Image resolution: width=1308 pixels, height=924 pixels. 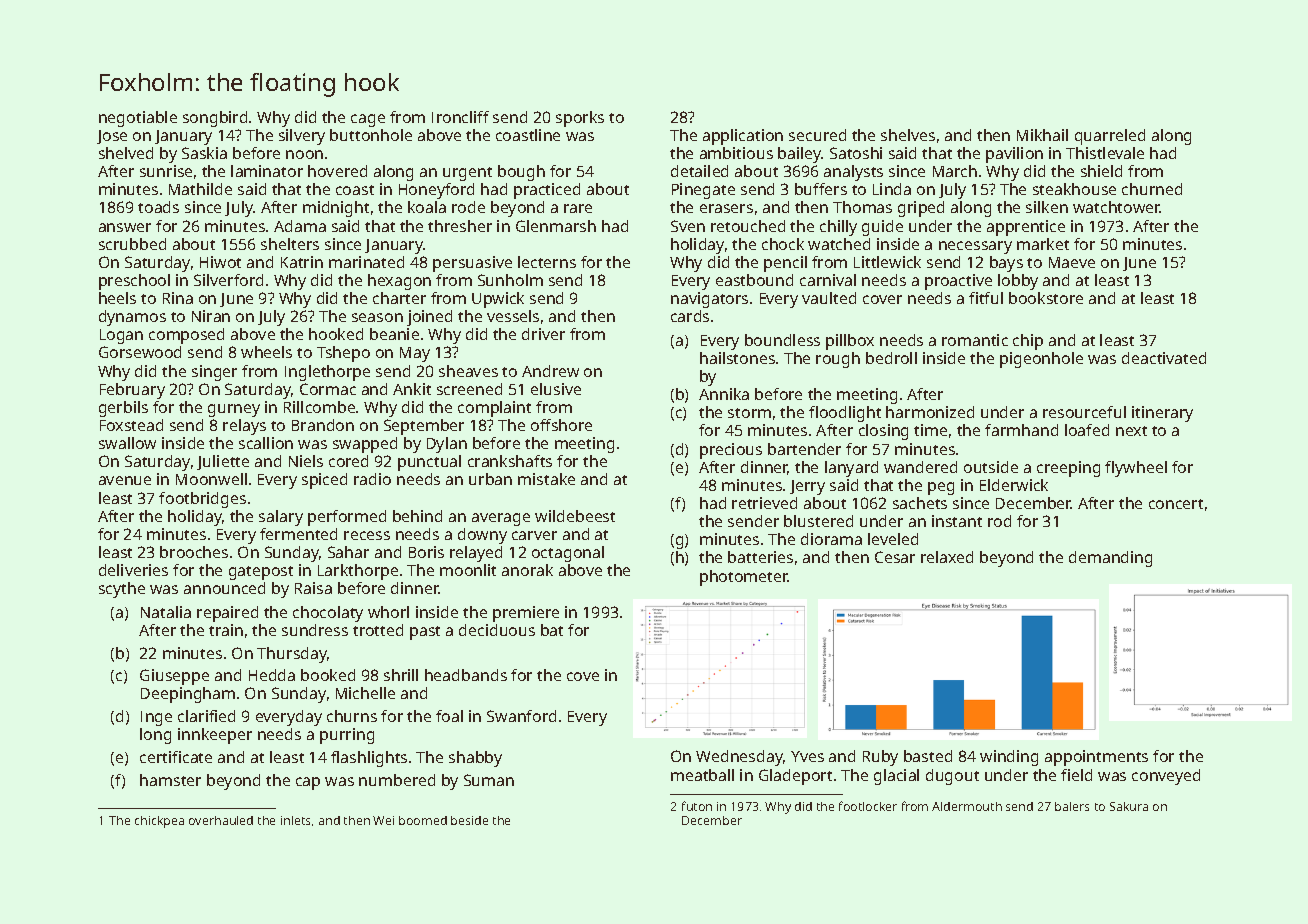 What do you see at coordinates (930, 412) in the screenshot?
I see `harmonized` at bounding box center [930, 412].
